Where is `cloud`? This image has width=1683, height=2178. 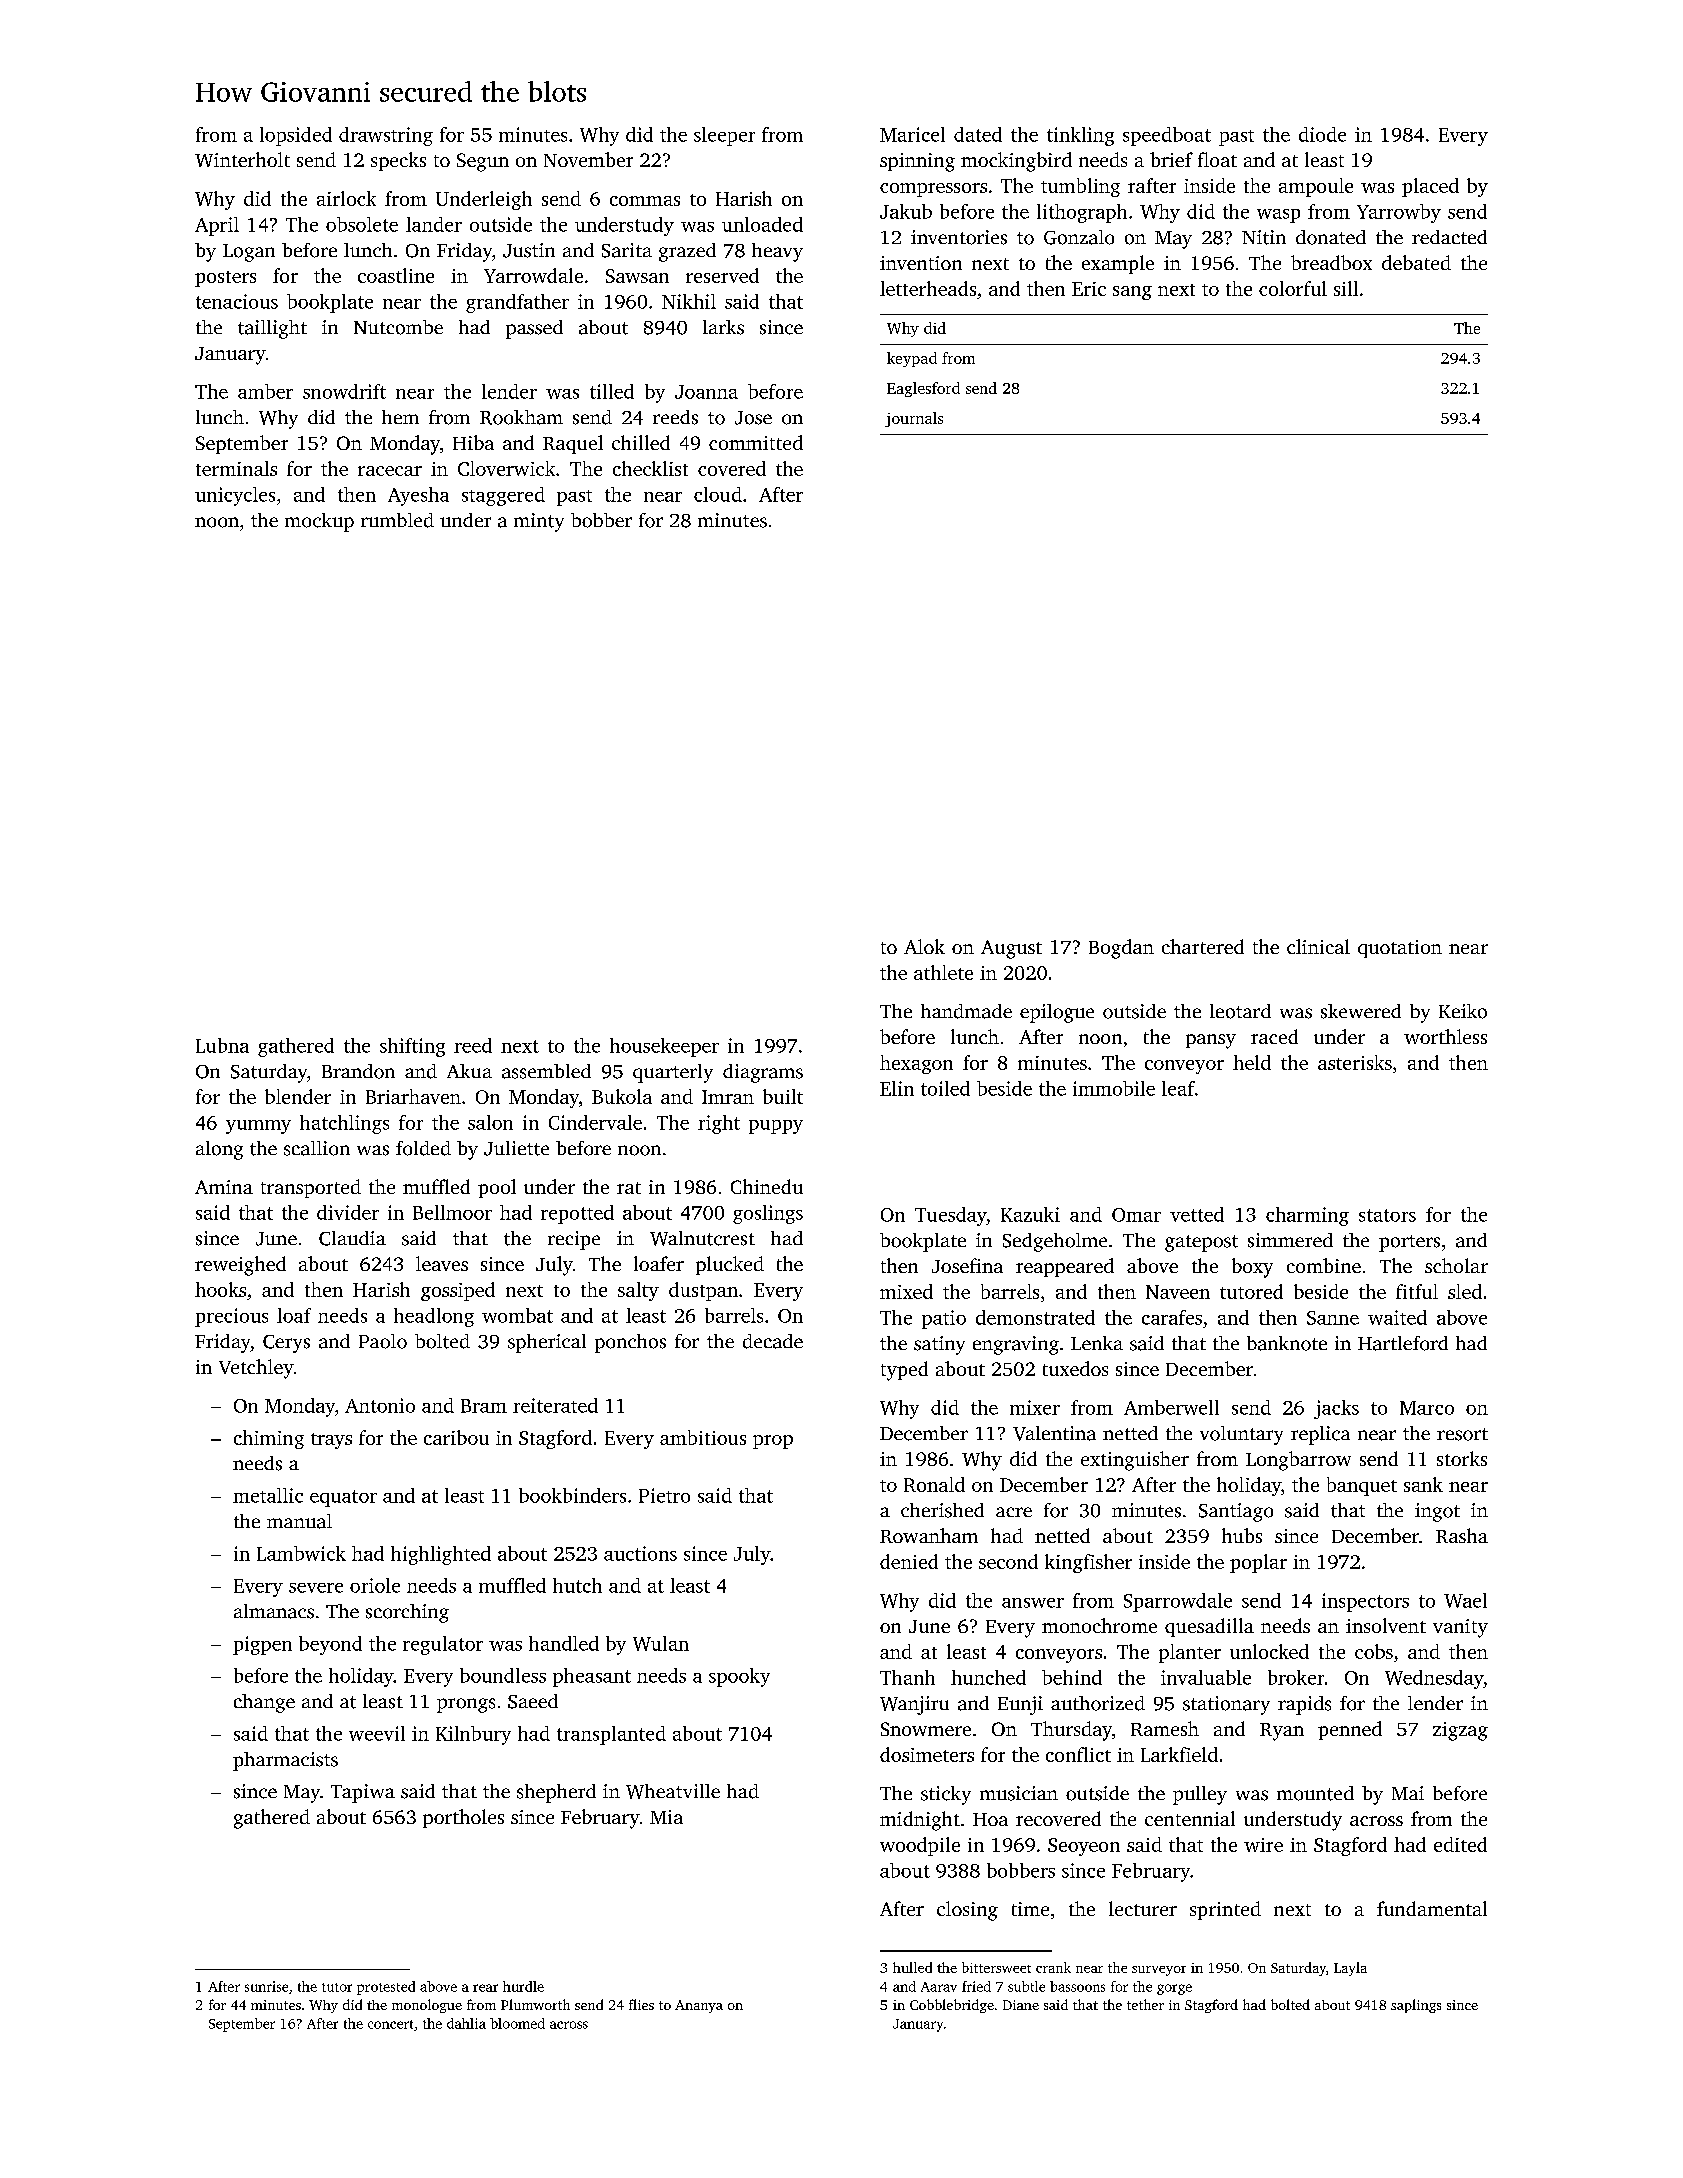 cloud is located at coordinates (718, 494).
